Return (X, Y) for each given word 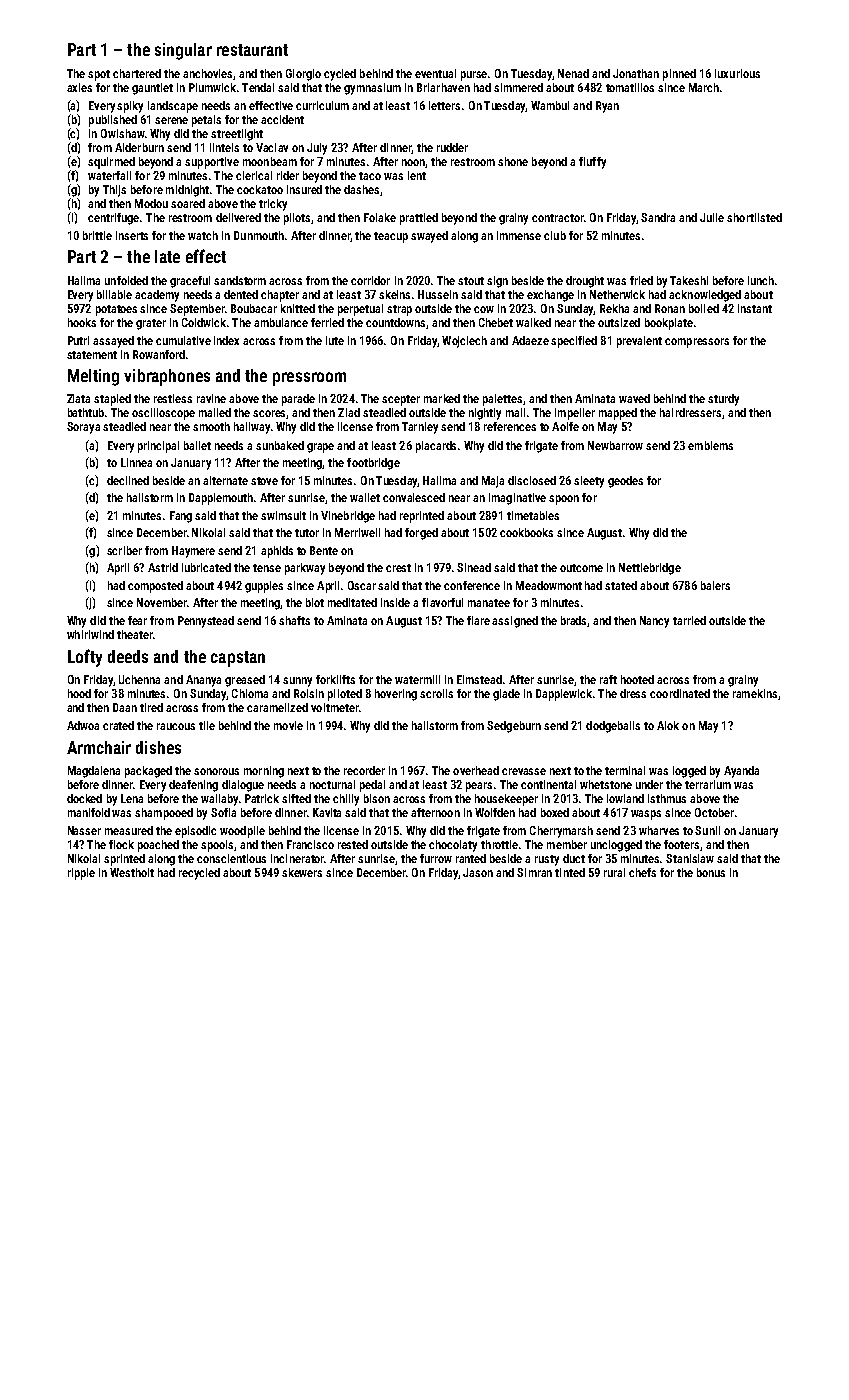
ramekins (755, 693)
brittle (97, 235)
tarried (689, 620)
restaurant (252, 50)
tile (207, 725)
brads (574, 621)
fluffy (592, 163)
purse (474, 76)
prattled (419, 219)
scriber (124, 550)
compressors (697, 343)
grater (151, 324)
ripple (81, 874)
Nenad (573, 73)
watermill (417, 679)
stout (471, 281)
